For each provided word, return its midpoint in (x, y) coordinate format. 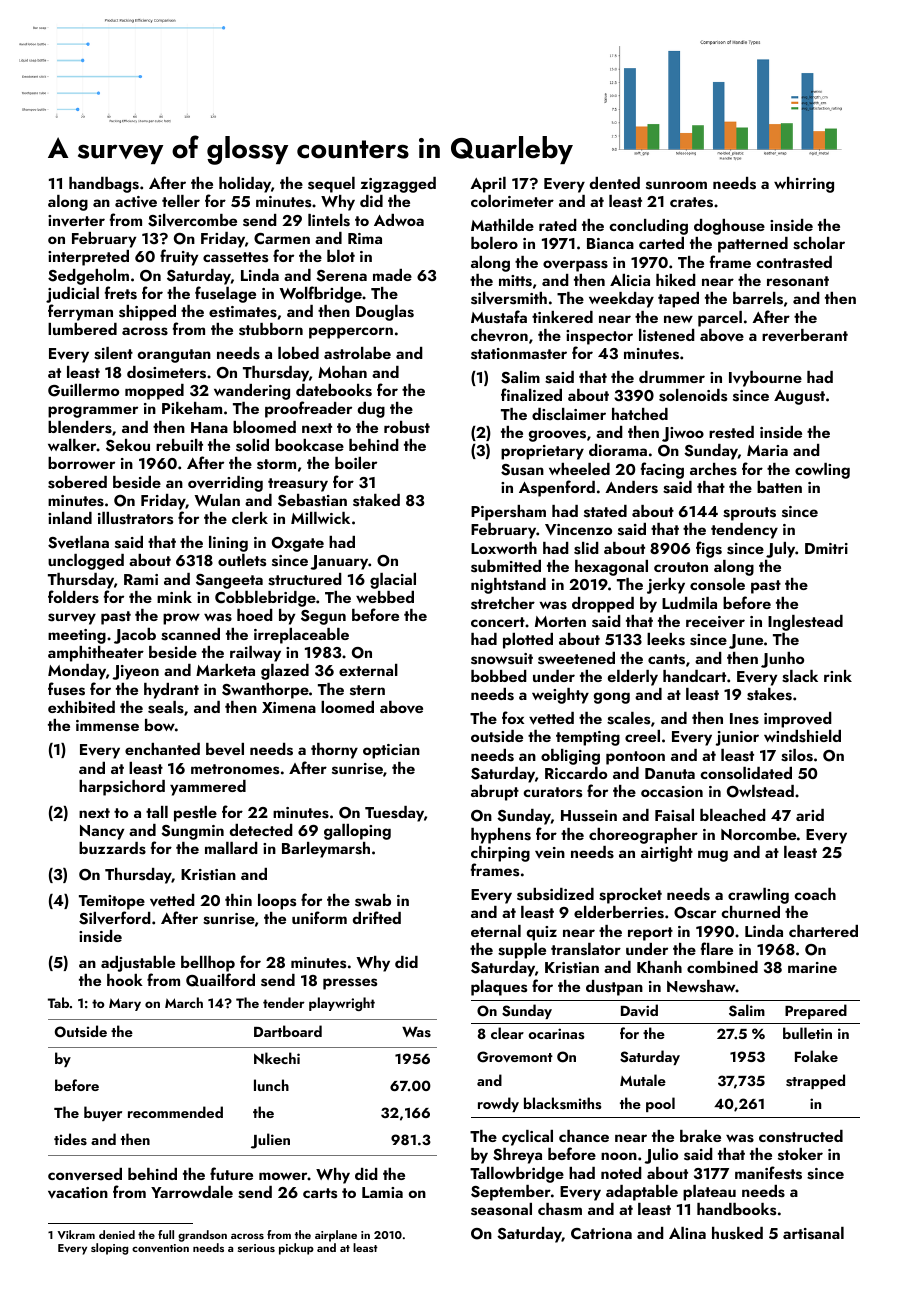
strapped (815, 1081)
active (136, 202)
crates (691, 202)
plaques (499, 988)
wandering (252, 392)
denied (117, 1234)
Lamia (382, 1192)
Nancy (102, 832)
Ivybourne (765, 379)
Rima (365, 238)
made (392, 275)
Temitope (112, 902)
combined (722, 967)
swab (373, 900)
